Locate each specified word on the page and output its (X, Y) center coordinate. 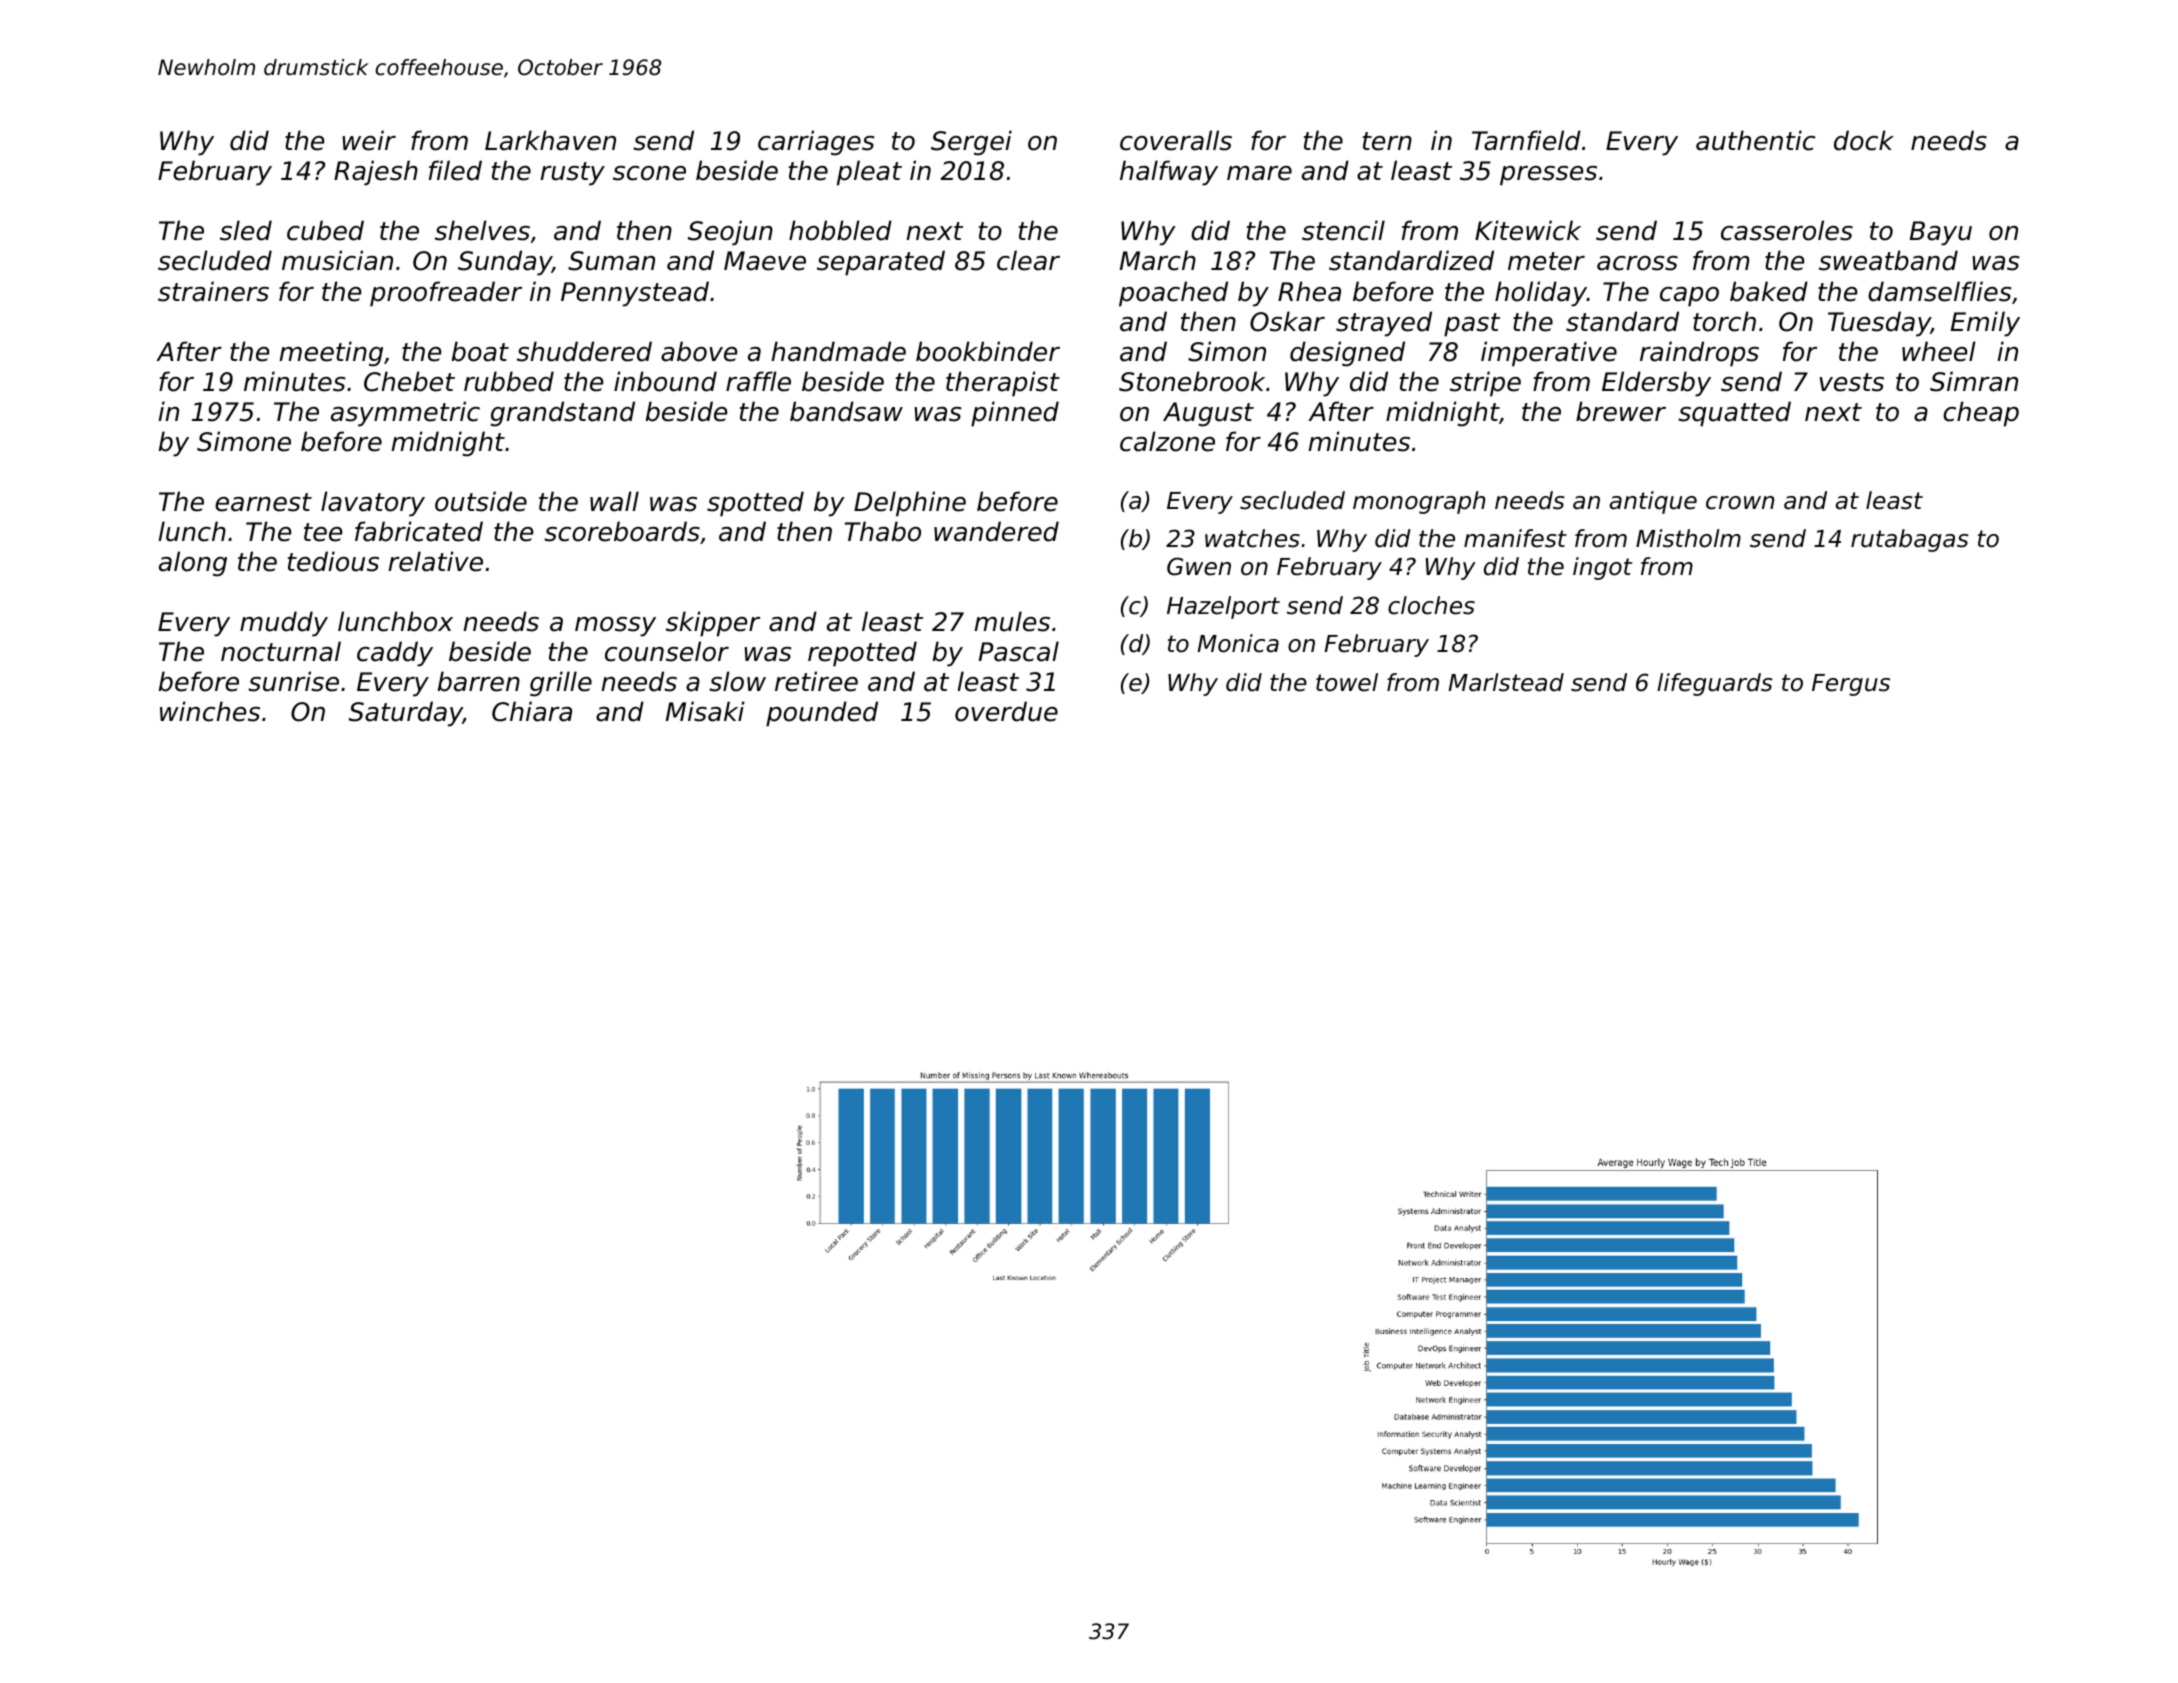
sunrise (293, 681)
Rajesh (376, 173)
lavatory (373, 504)
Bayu (1941, 233)
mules (1012, 621)
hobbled (840, 230)
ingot (1603, 568)
